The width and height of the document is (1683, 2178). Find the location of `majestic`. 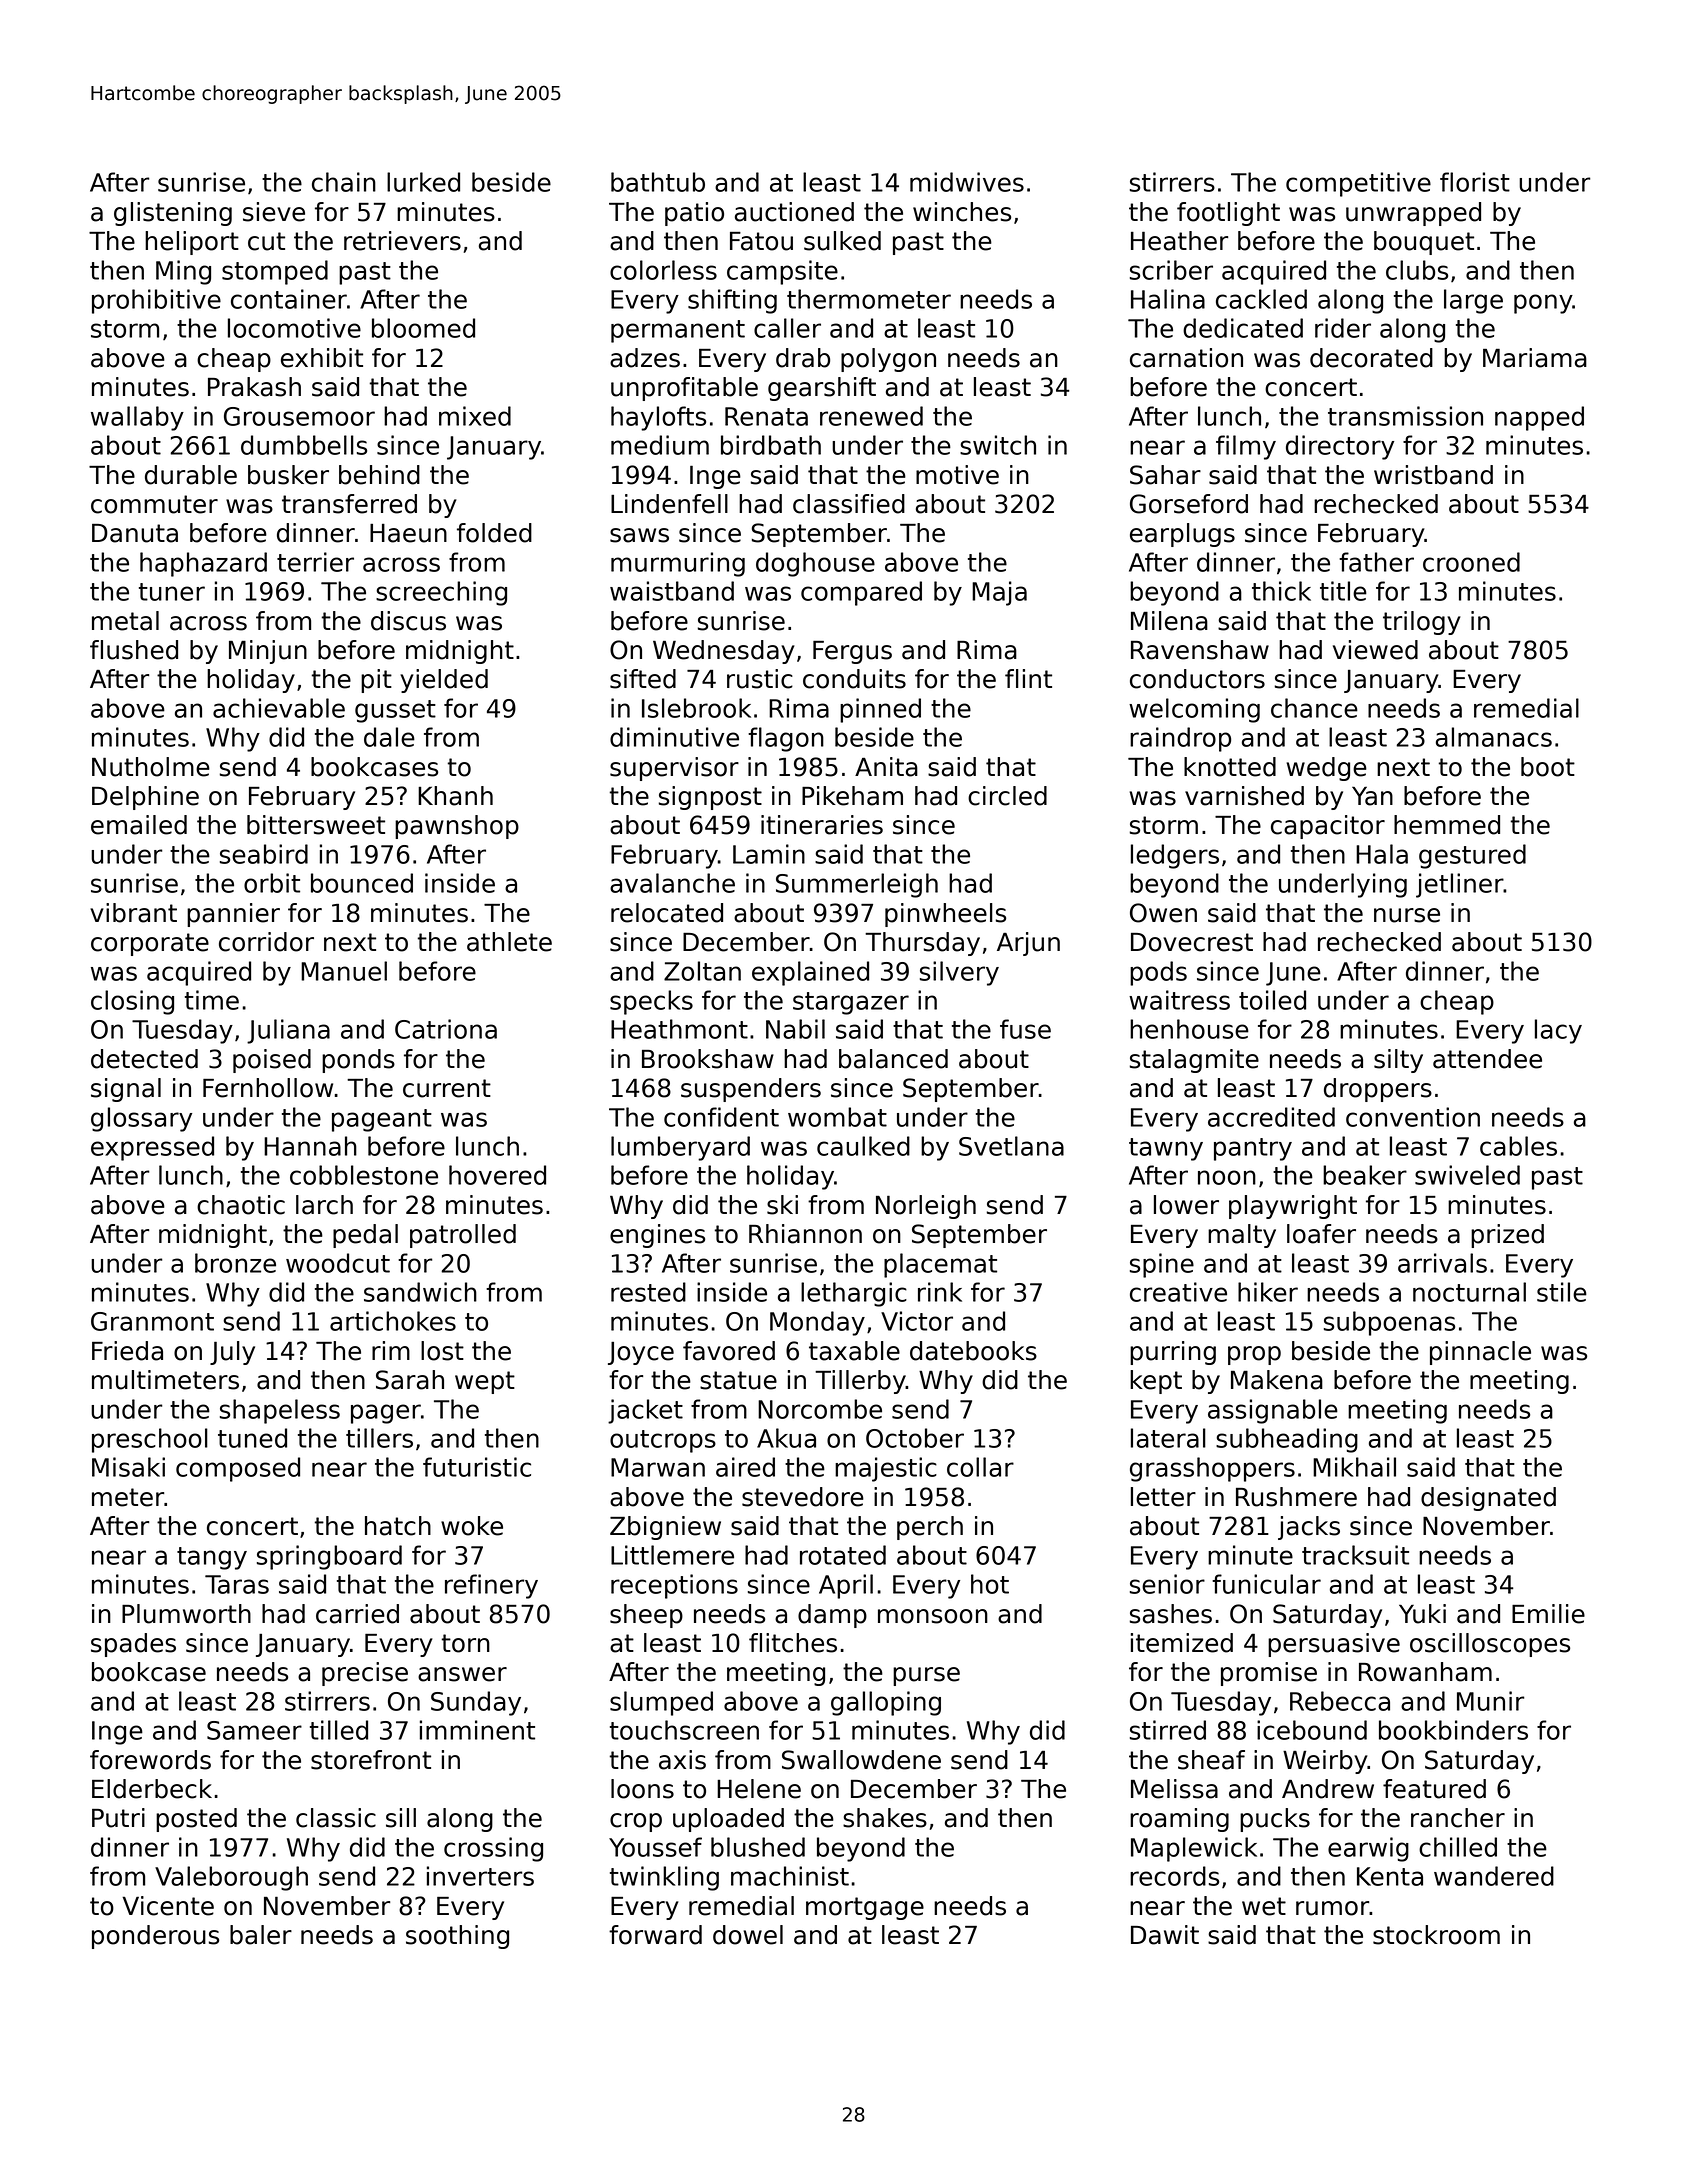

majestic is located at coordinates (886, 1469).
